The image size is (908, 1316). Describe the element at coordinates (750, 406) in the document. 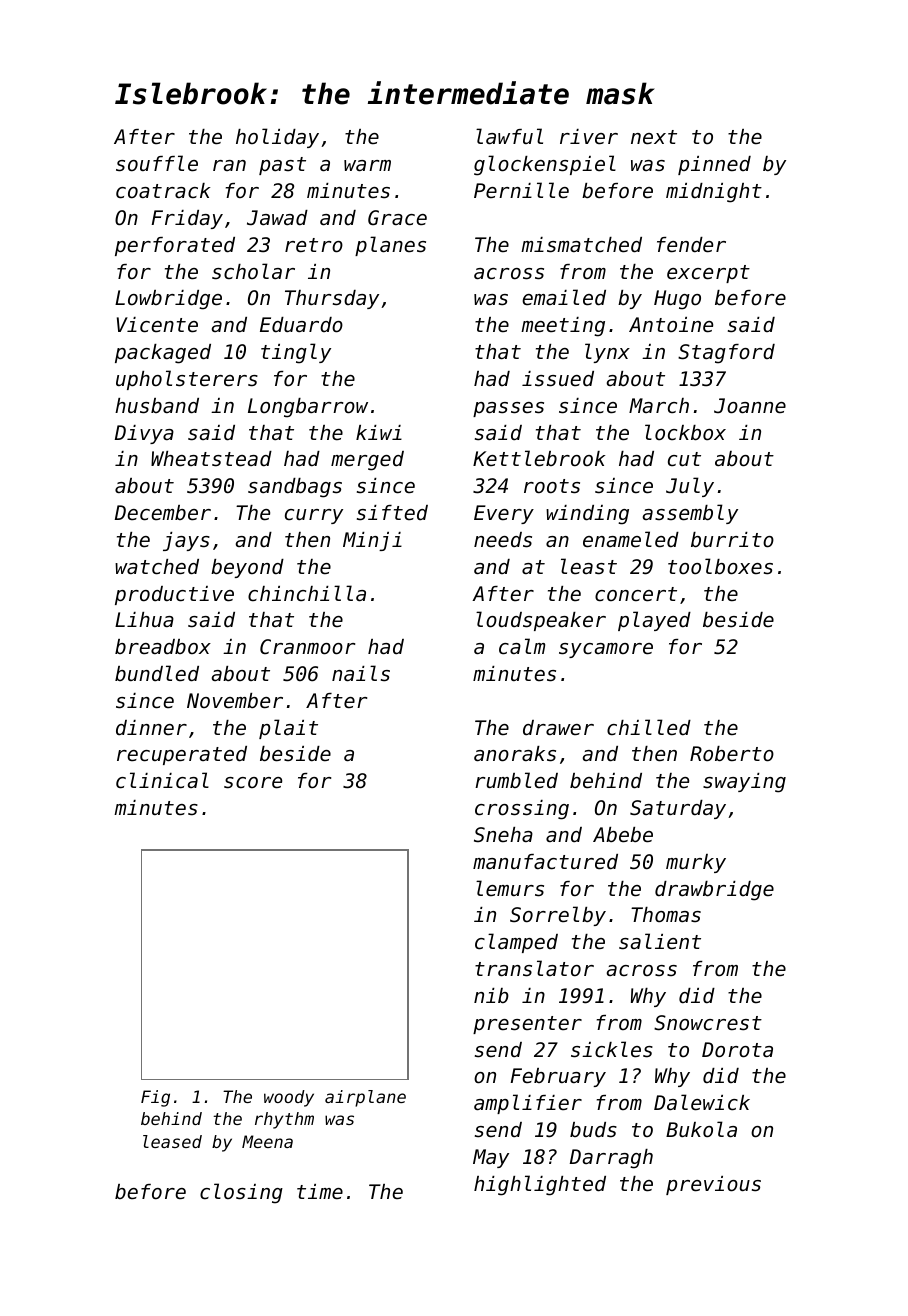

I see `Joanne` at that location.
